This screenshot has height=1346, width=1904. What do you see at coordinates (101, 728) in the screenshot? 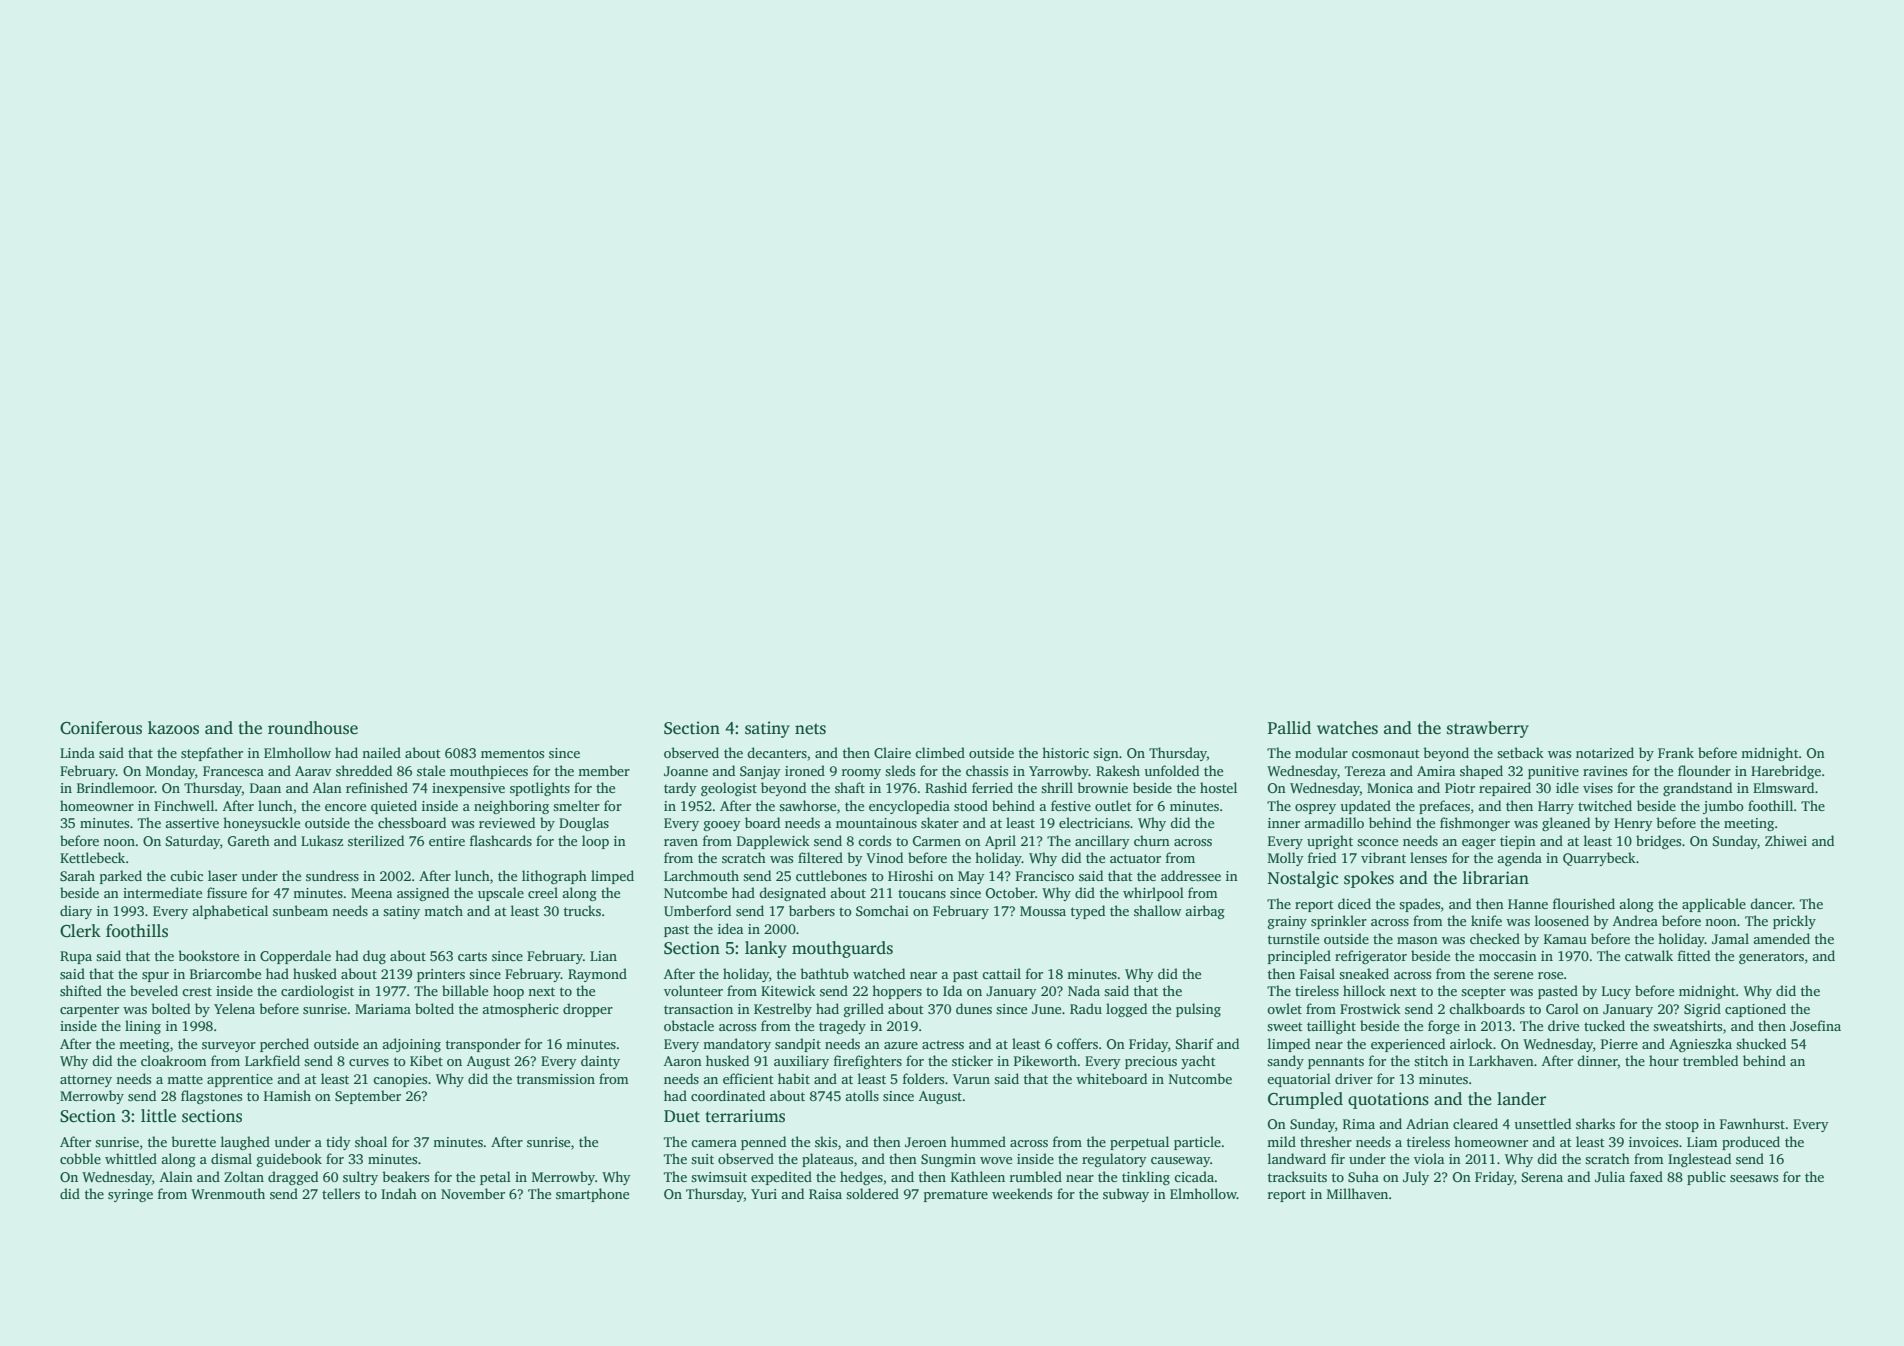
I see `Coniferous` at bounding box center [101, 728].
